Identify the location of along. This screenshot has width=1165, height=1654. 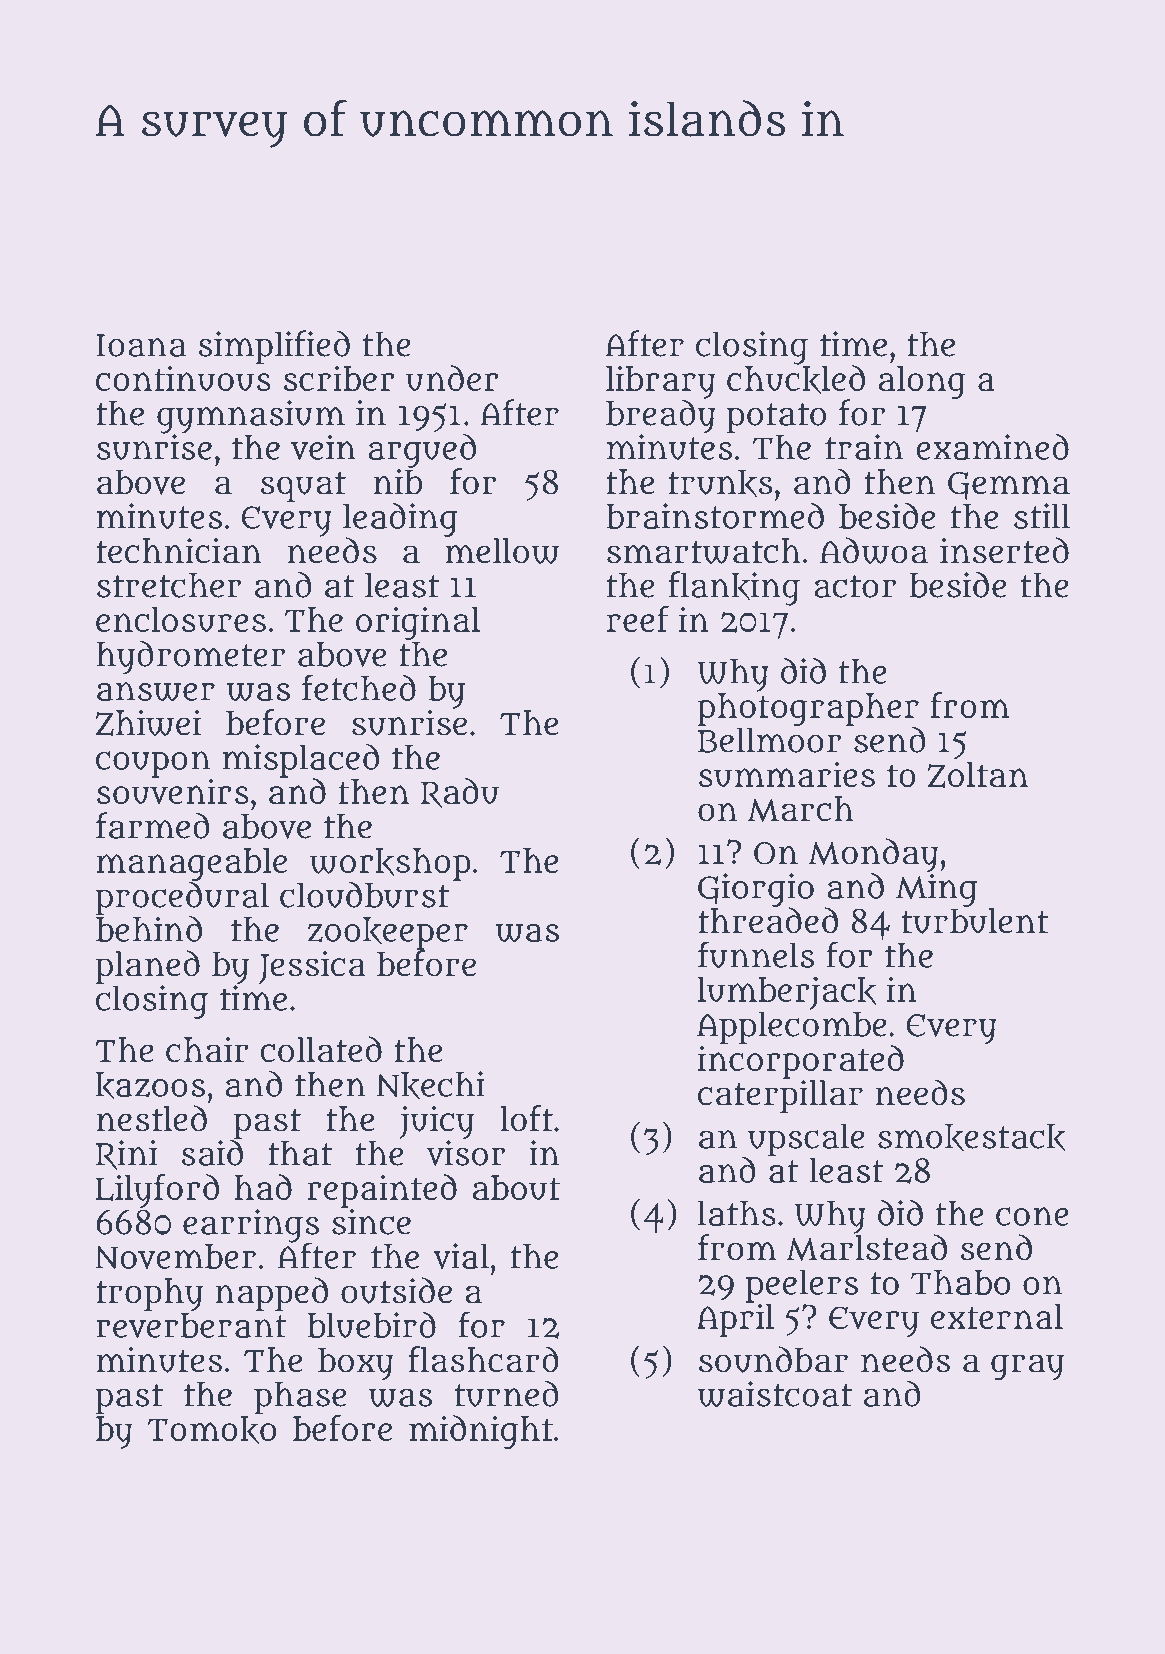
(922, 382).
